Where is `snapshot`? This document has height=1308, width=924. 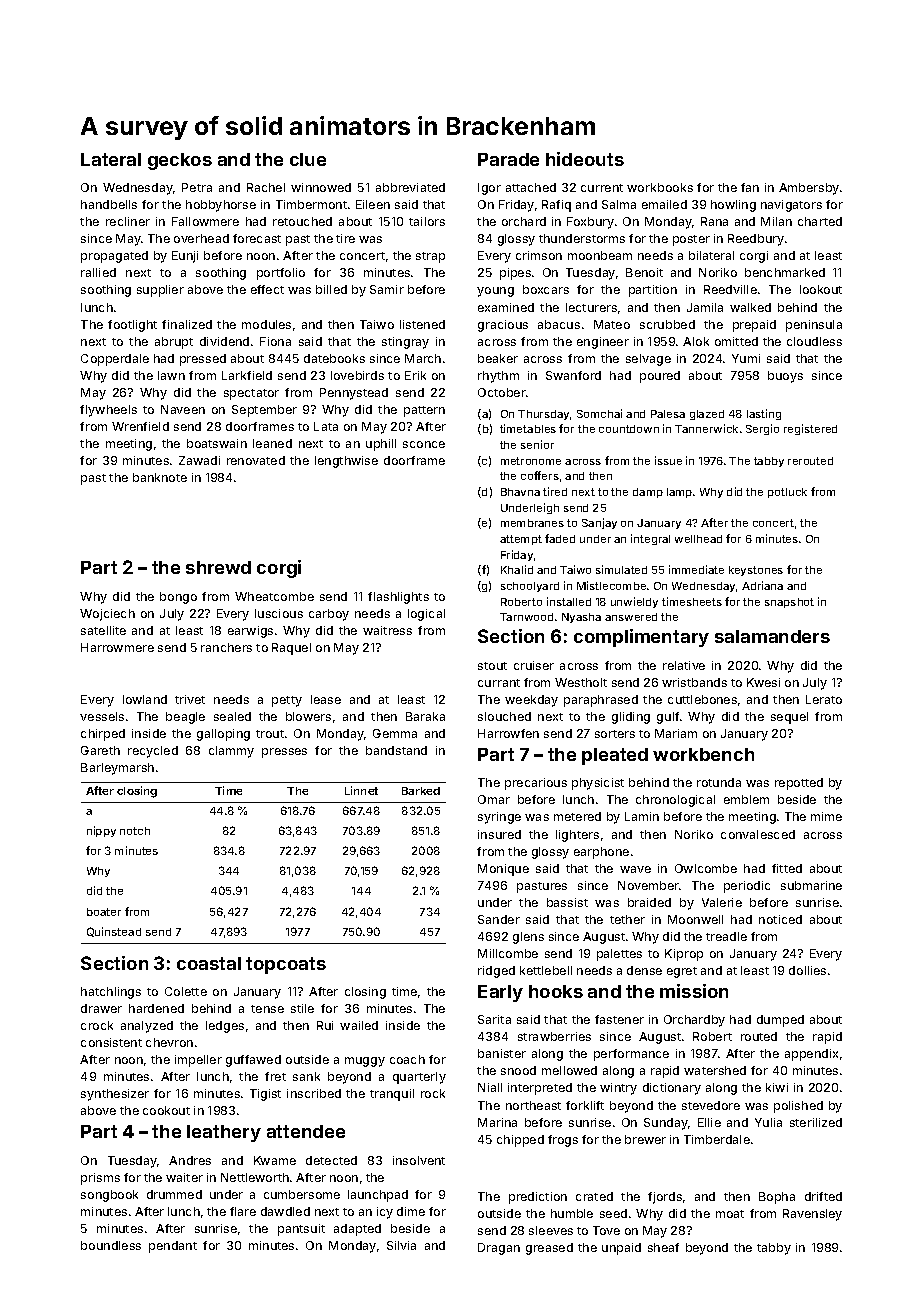
snapshot is located at coordinates (789, 603).
